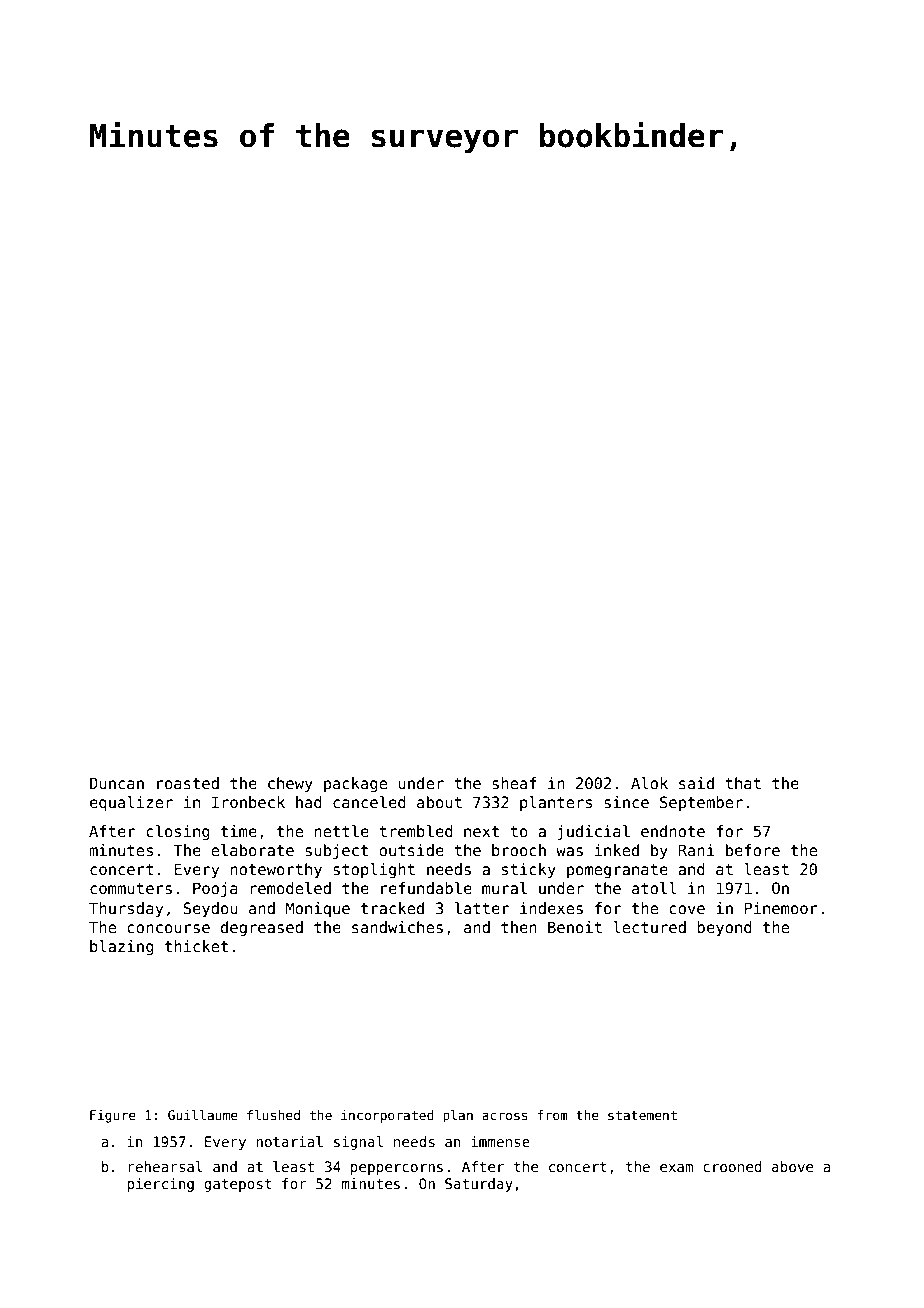  I want to click on gatepost, so click(238, 1185).
